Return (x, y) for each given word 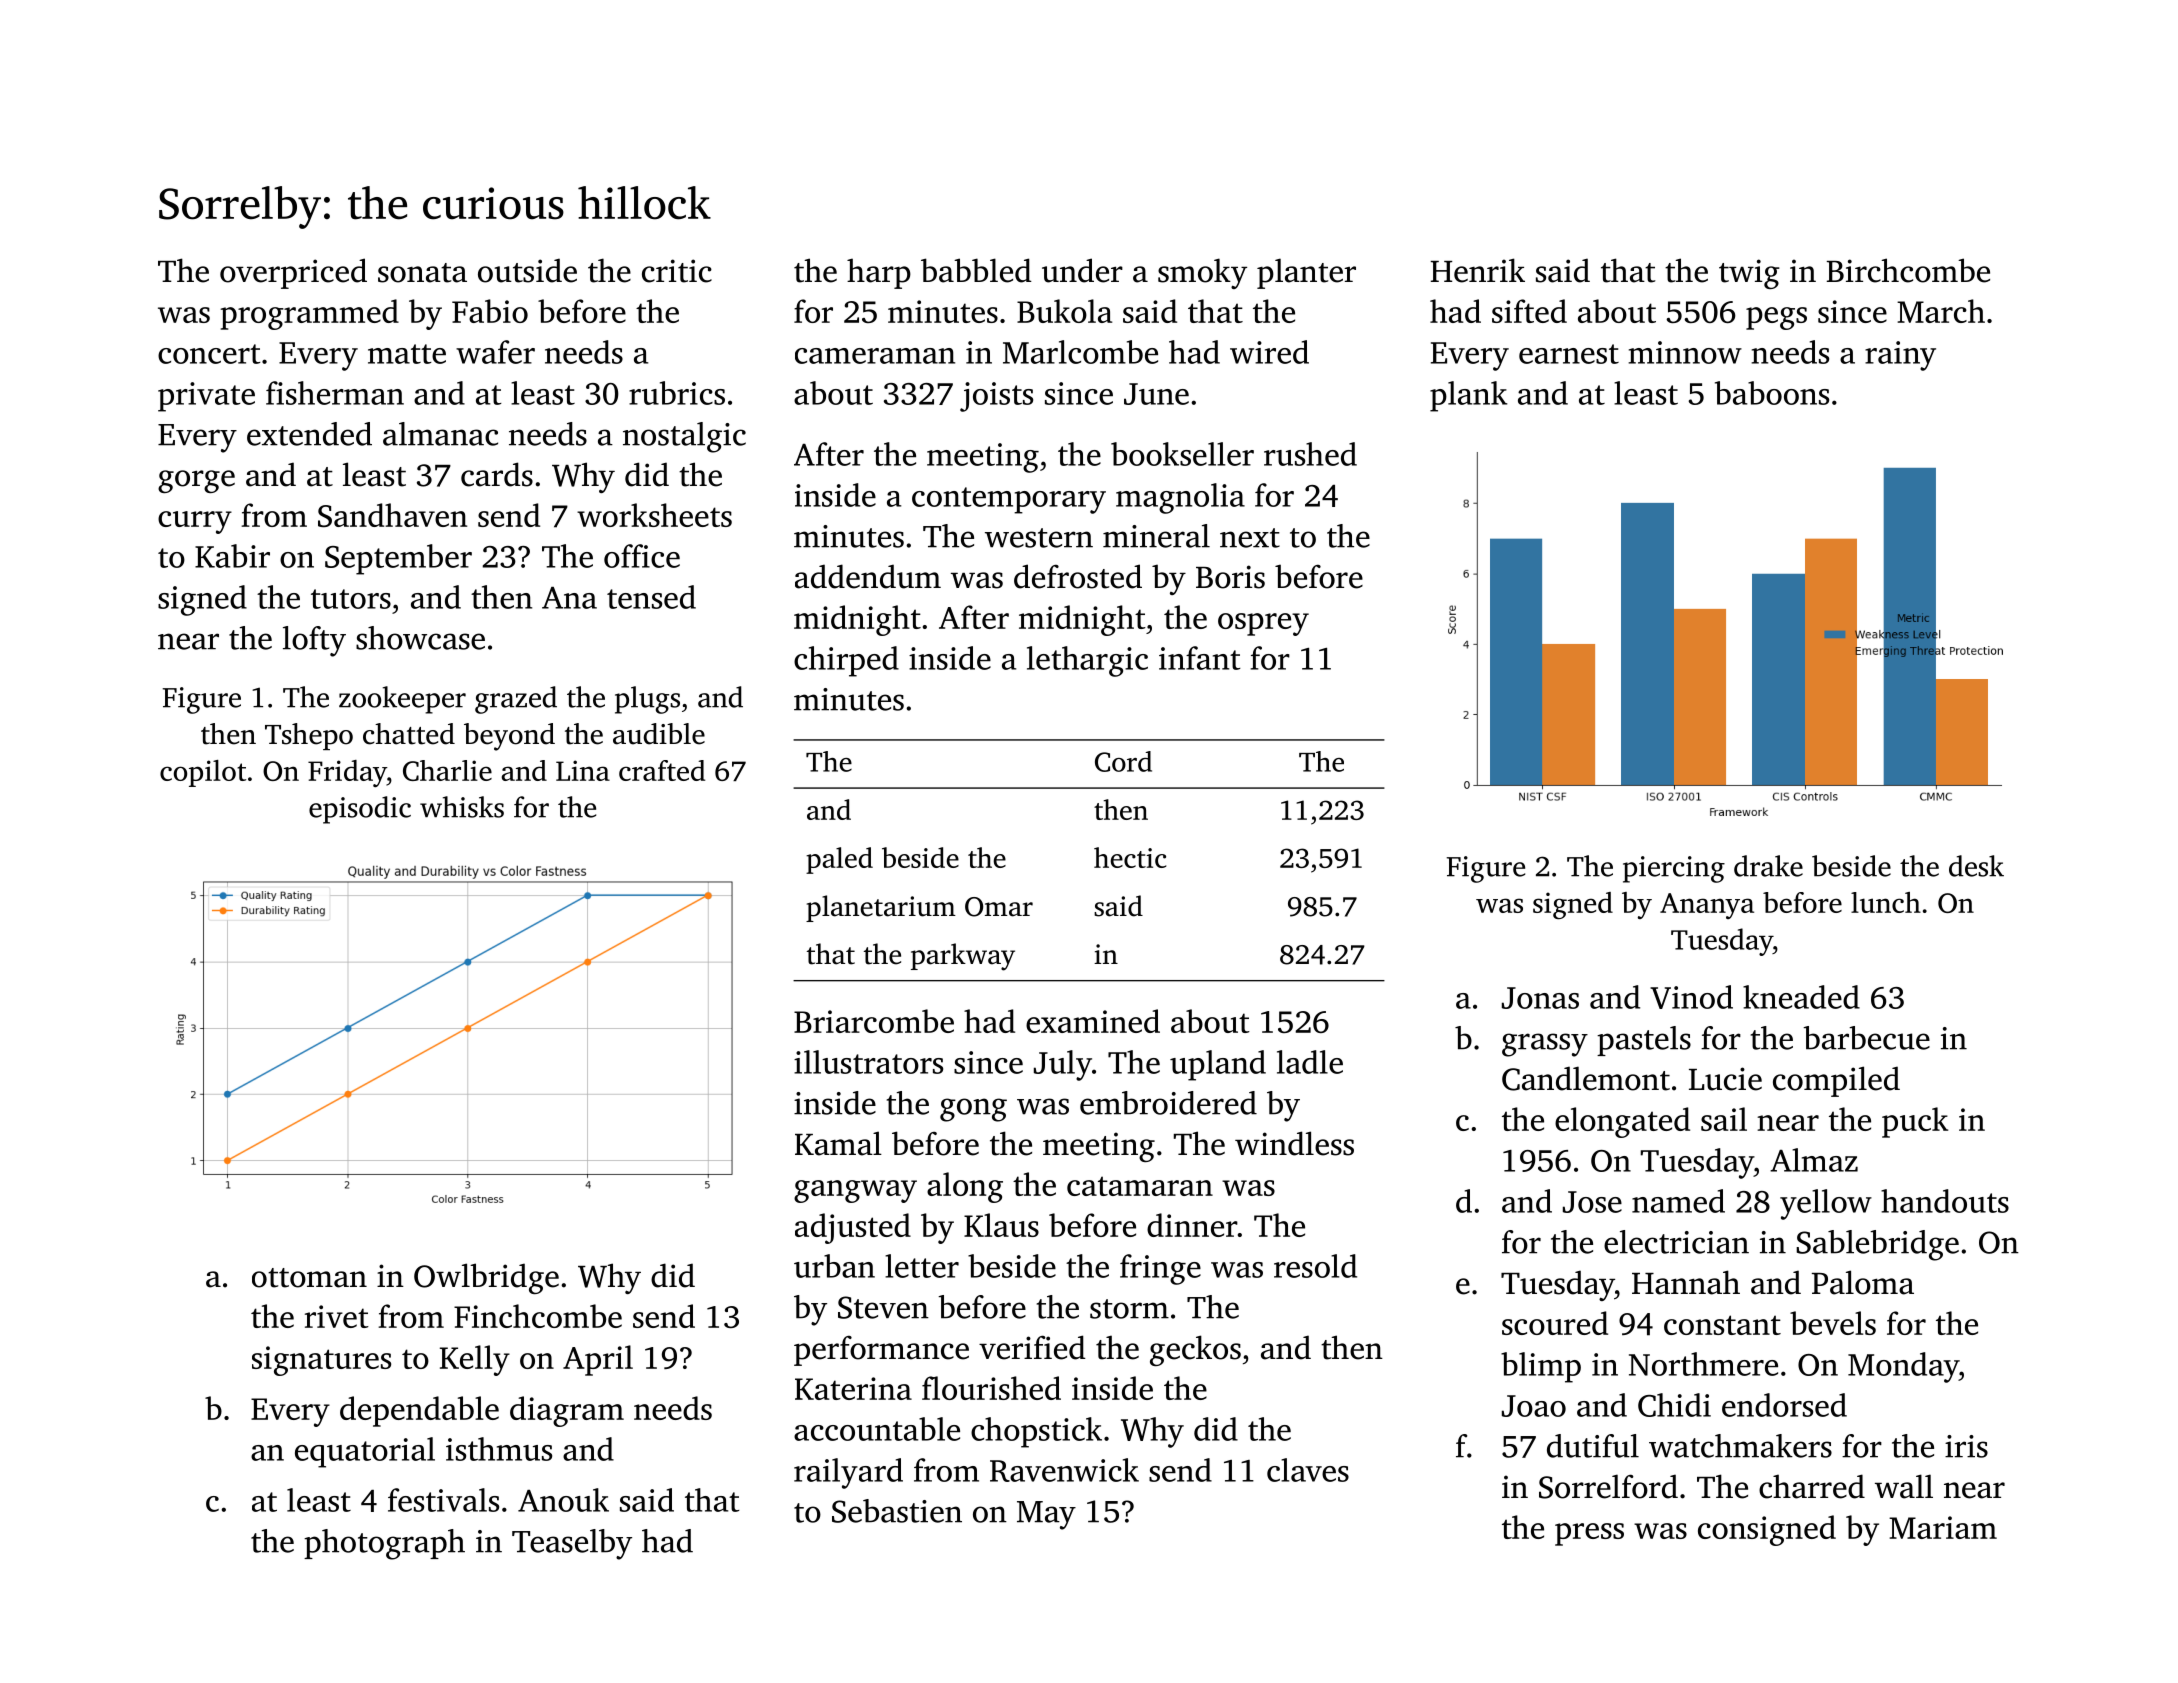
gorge (196, 481)
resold (1315, 1266)
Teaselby (572, 1544)
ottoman (309, 1278)
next (1250, 538)
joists (996, 397)
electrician (1676, 1242)
